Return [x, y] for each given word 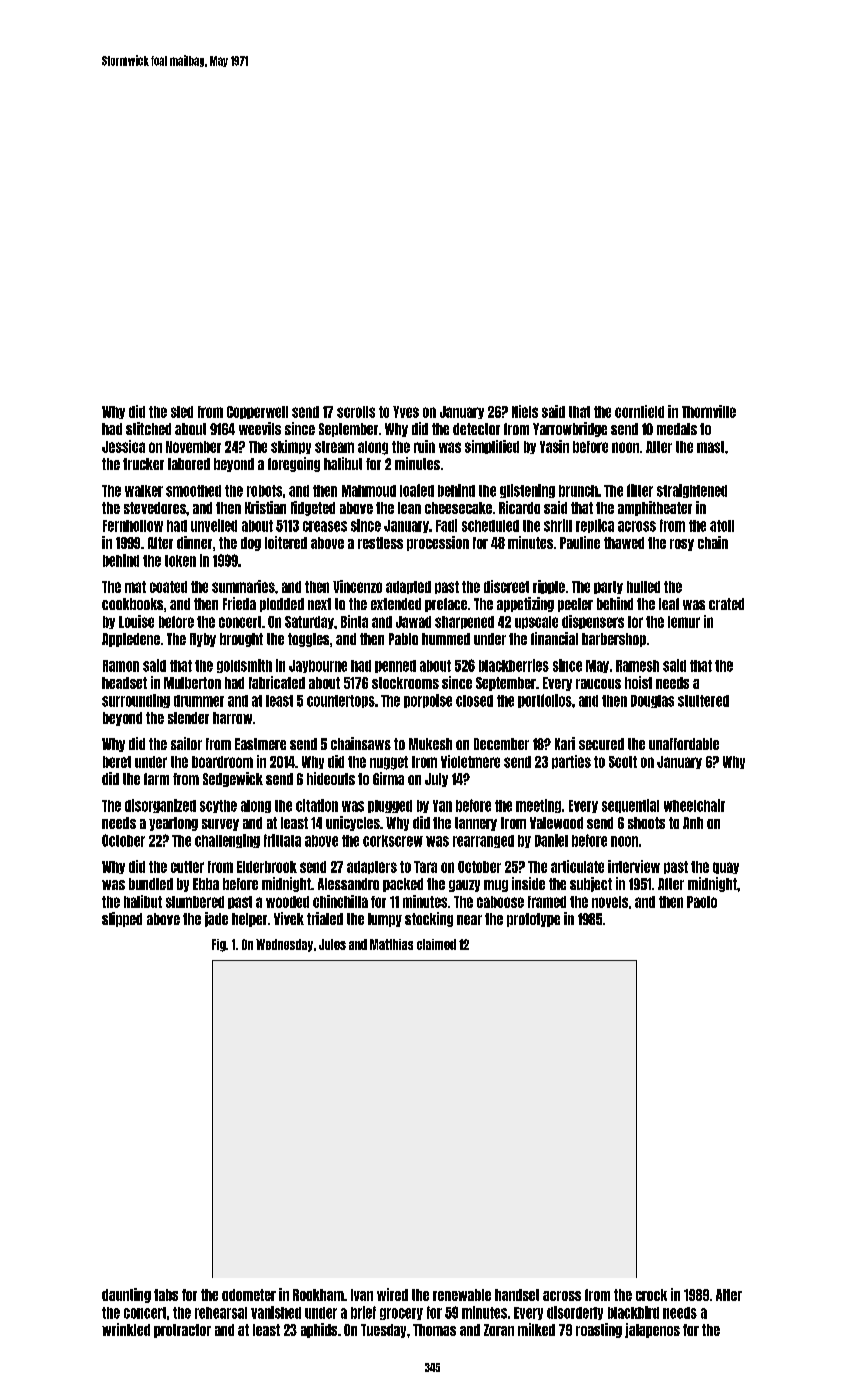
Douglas [652, 701]
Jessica [123, 446]
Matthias [391, 944]
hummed [446, 639]
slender [188, 718]
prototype [533, 920]
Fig [219, 945]
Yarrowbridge [570, 429]
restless [380, 543]
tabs [166, 1295]
